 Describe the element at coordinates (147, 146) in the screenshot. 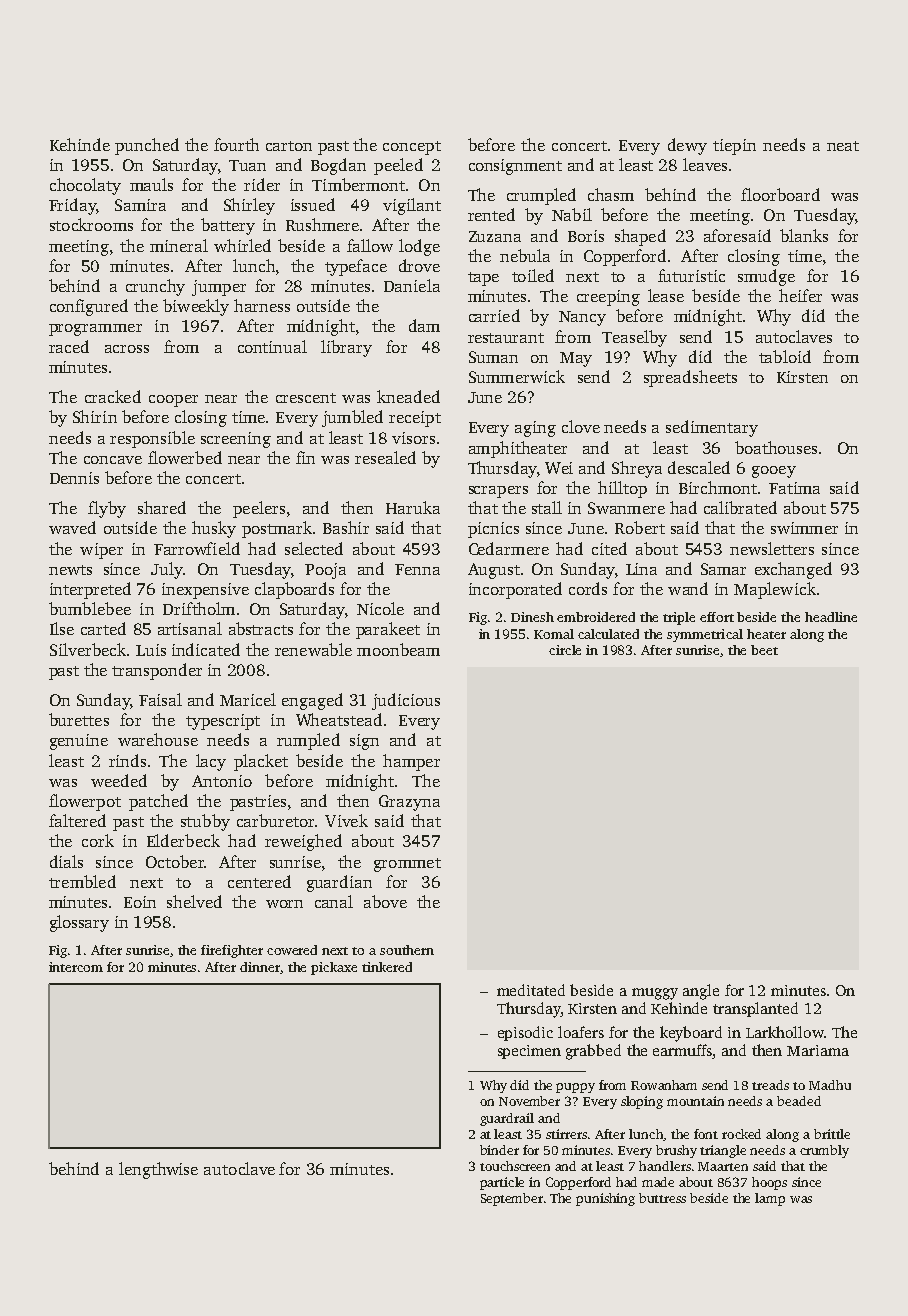

I see `punched` at that location.
